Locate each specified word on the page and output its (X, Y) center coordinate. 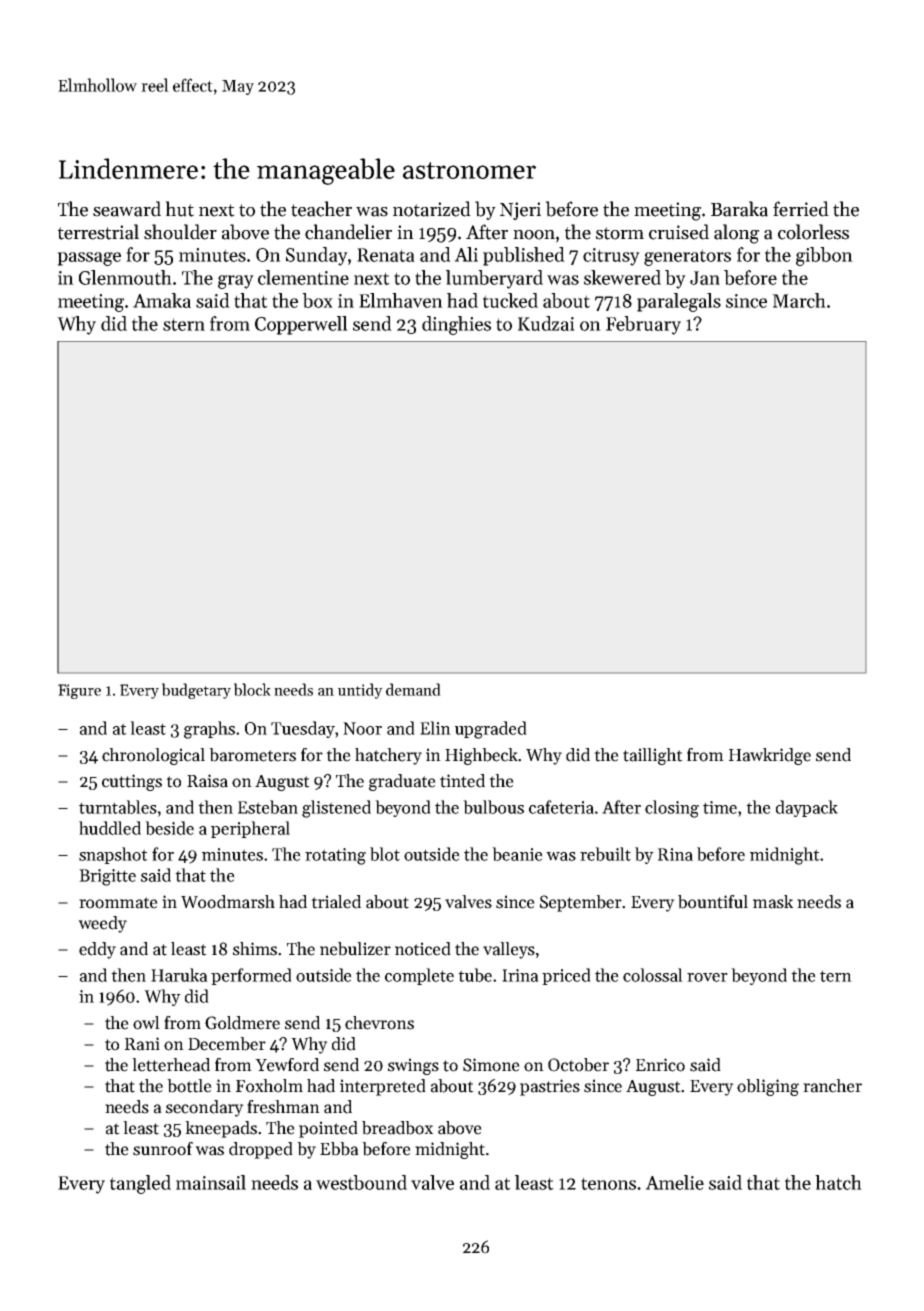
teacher (321, 209)
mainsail (211, 1182)
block (252, 689)
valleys (509, 950)
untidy (360, 691)
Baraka (739, 209)
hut (179, 209)
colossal (653, 975)
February (643, 325)
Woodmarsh (228, 902)
